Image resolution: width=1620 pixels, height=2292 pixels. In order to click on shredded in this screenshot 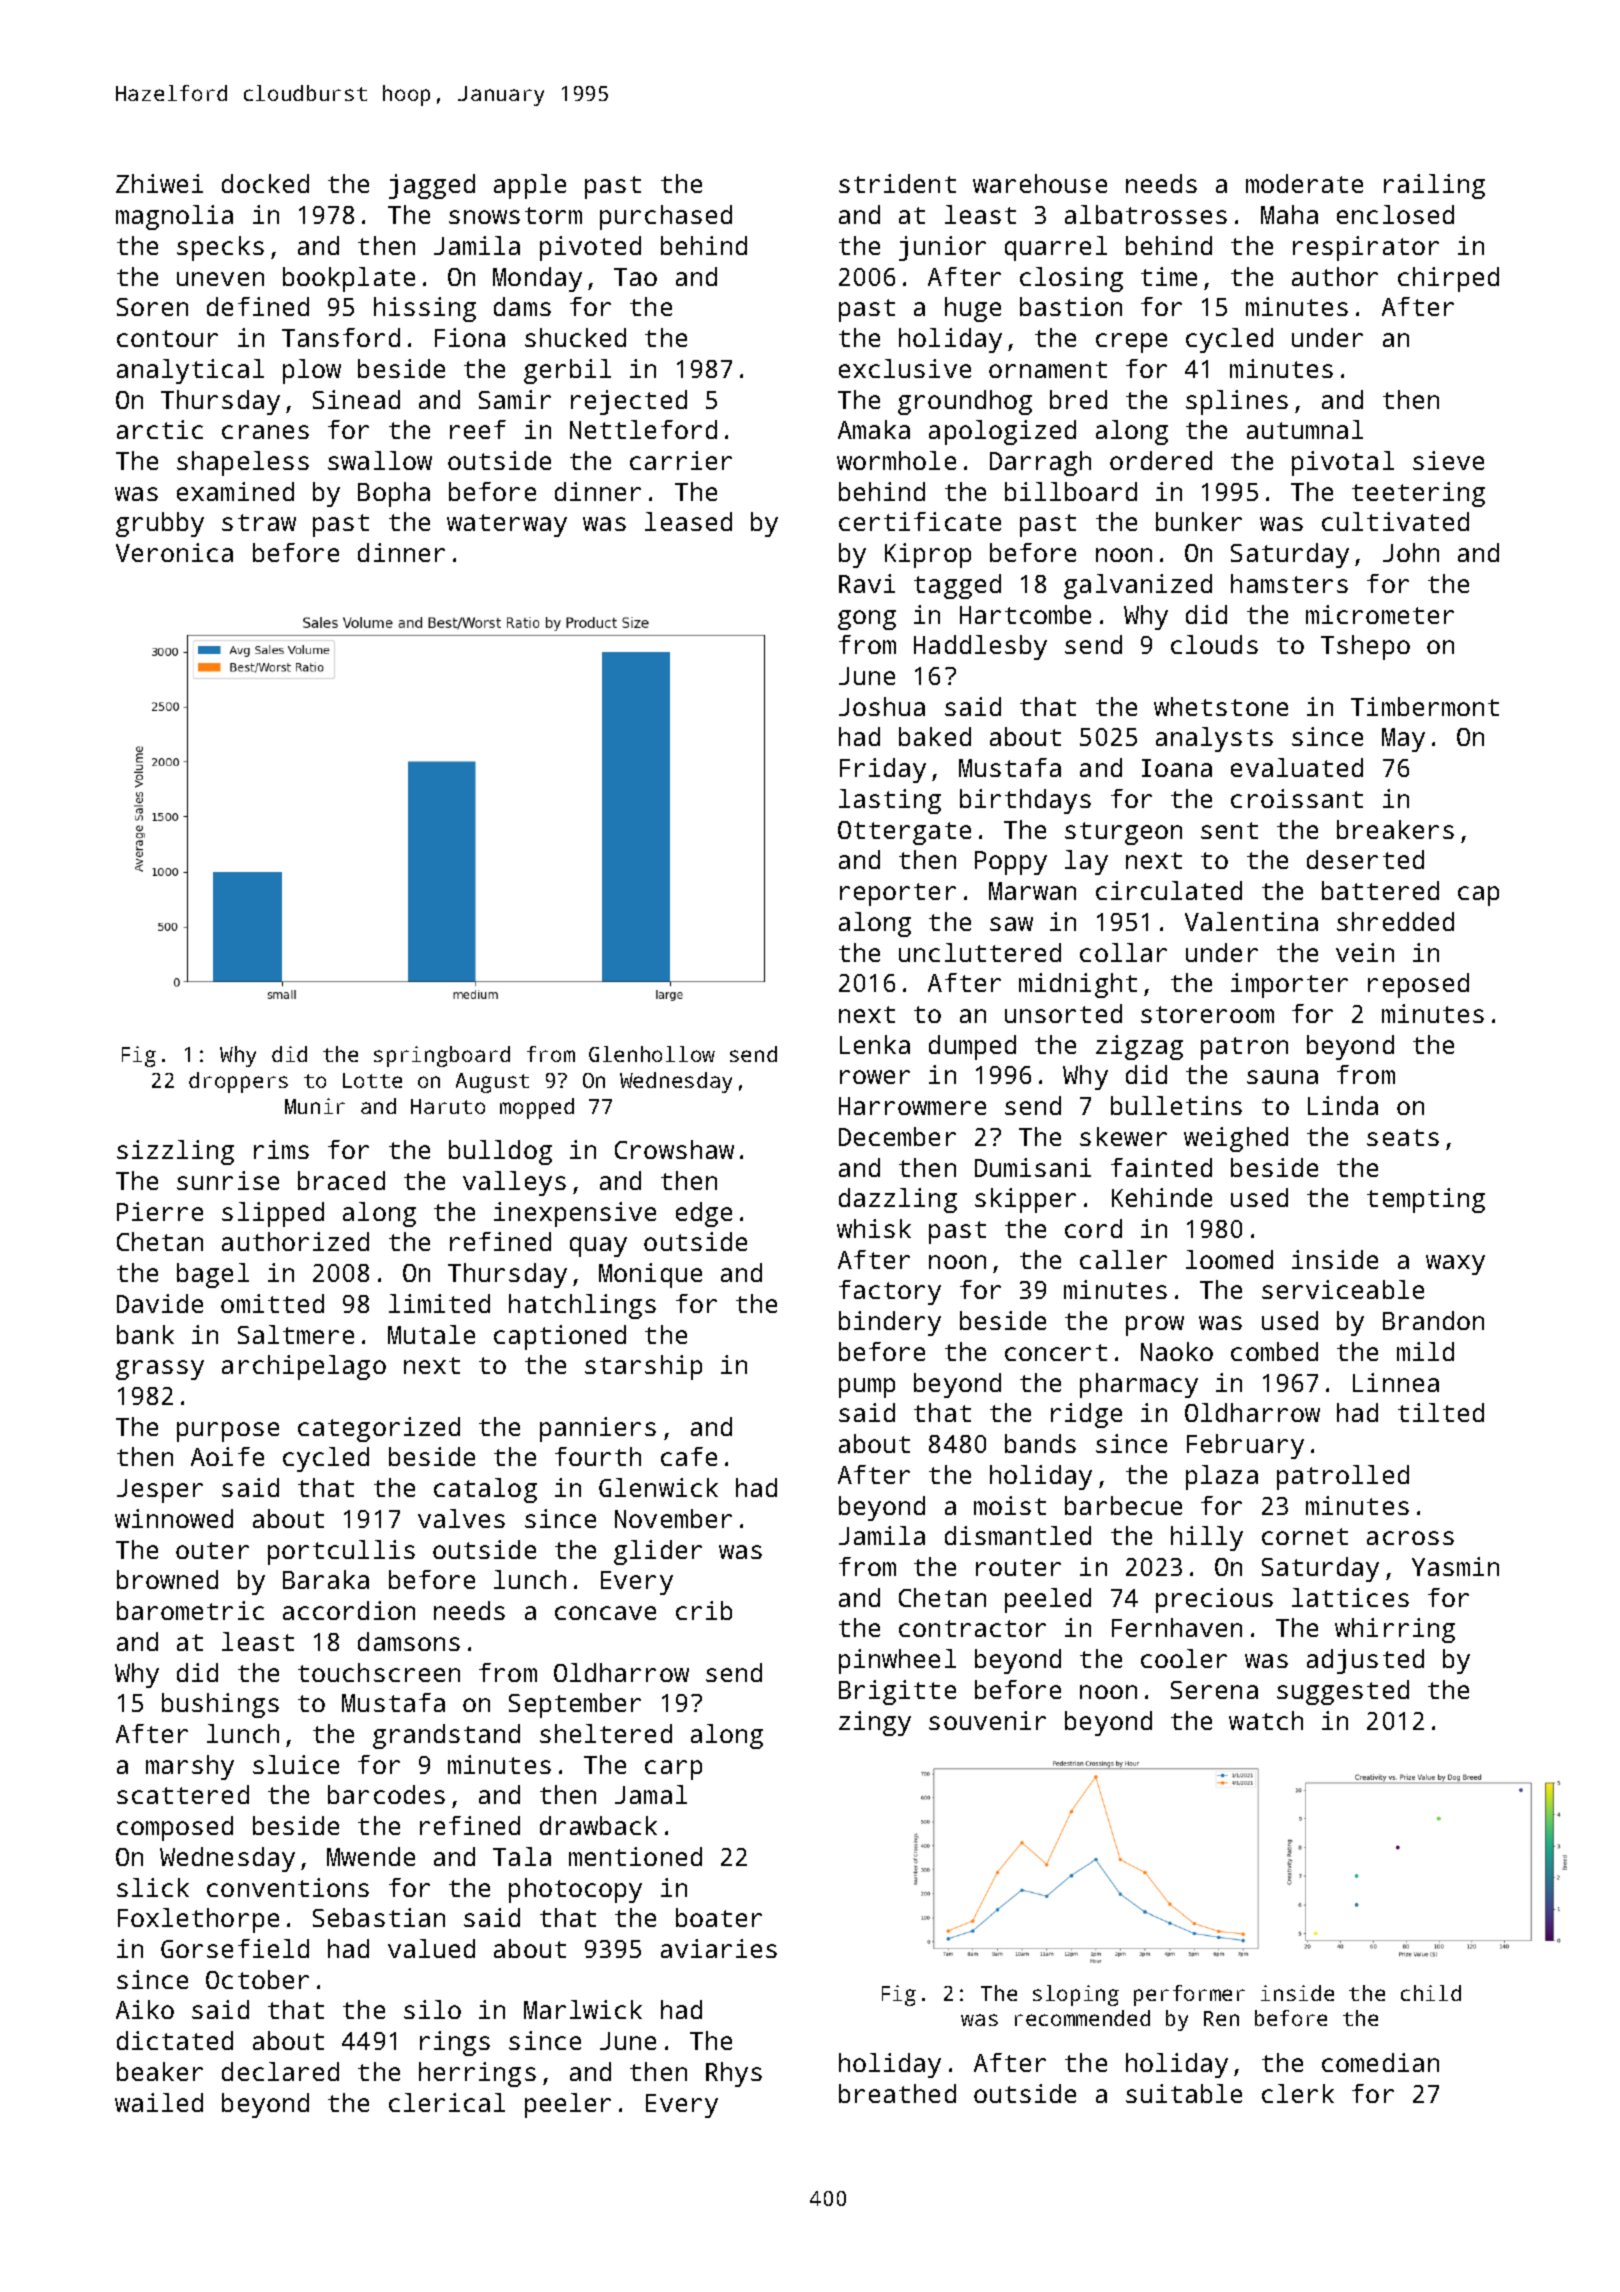, I will do `click(1395, 921)`.
